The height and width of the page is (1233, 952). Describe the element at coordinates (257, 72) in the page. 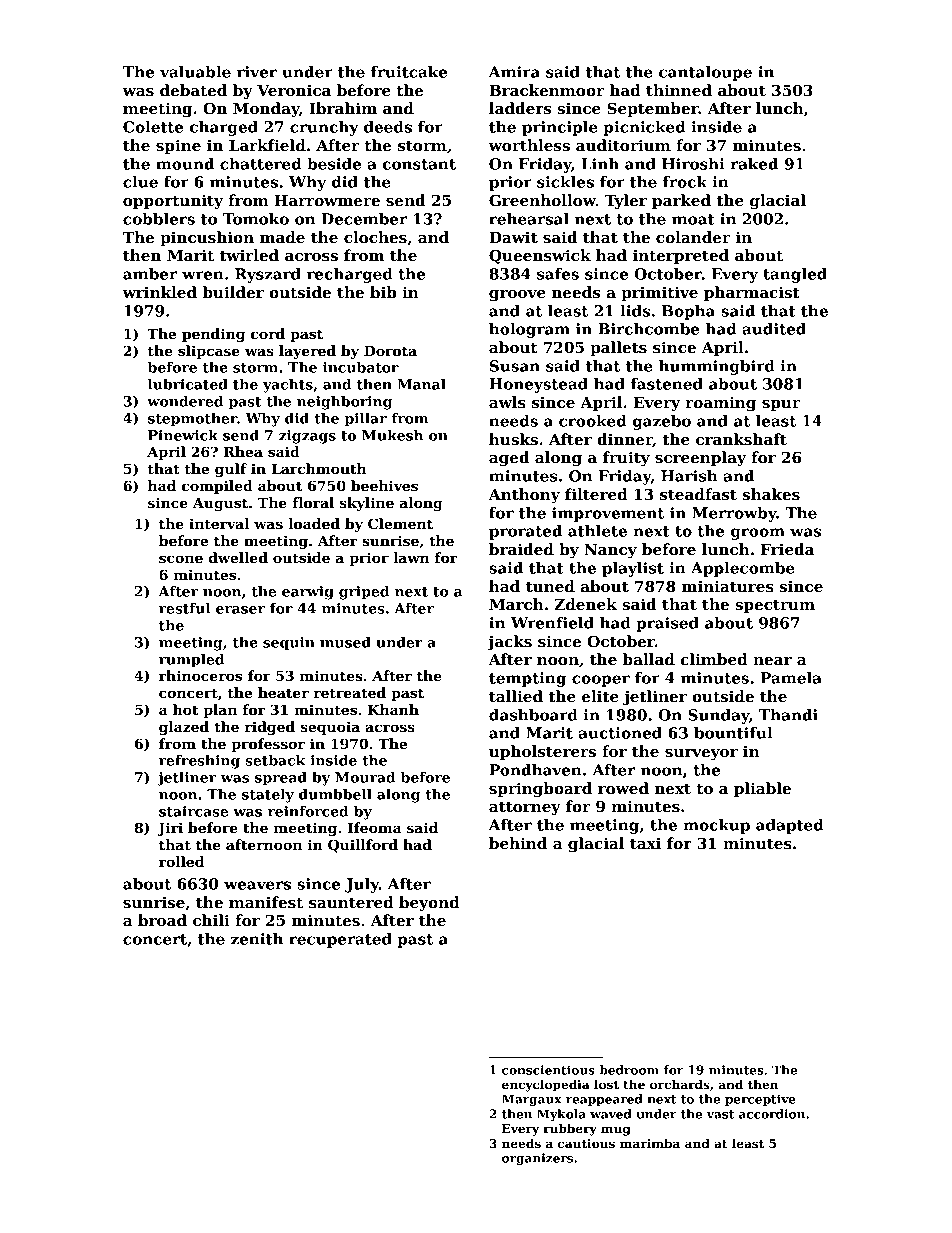

I see `river` at that location.
